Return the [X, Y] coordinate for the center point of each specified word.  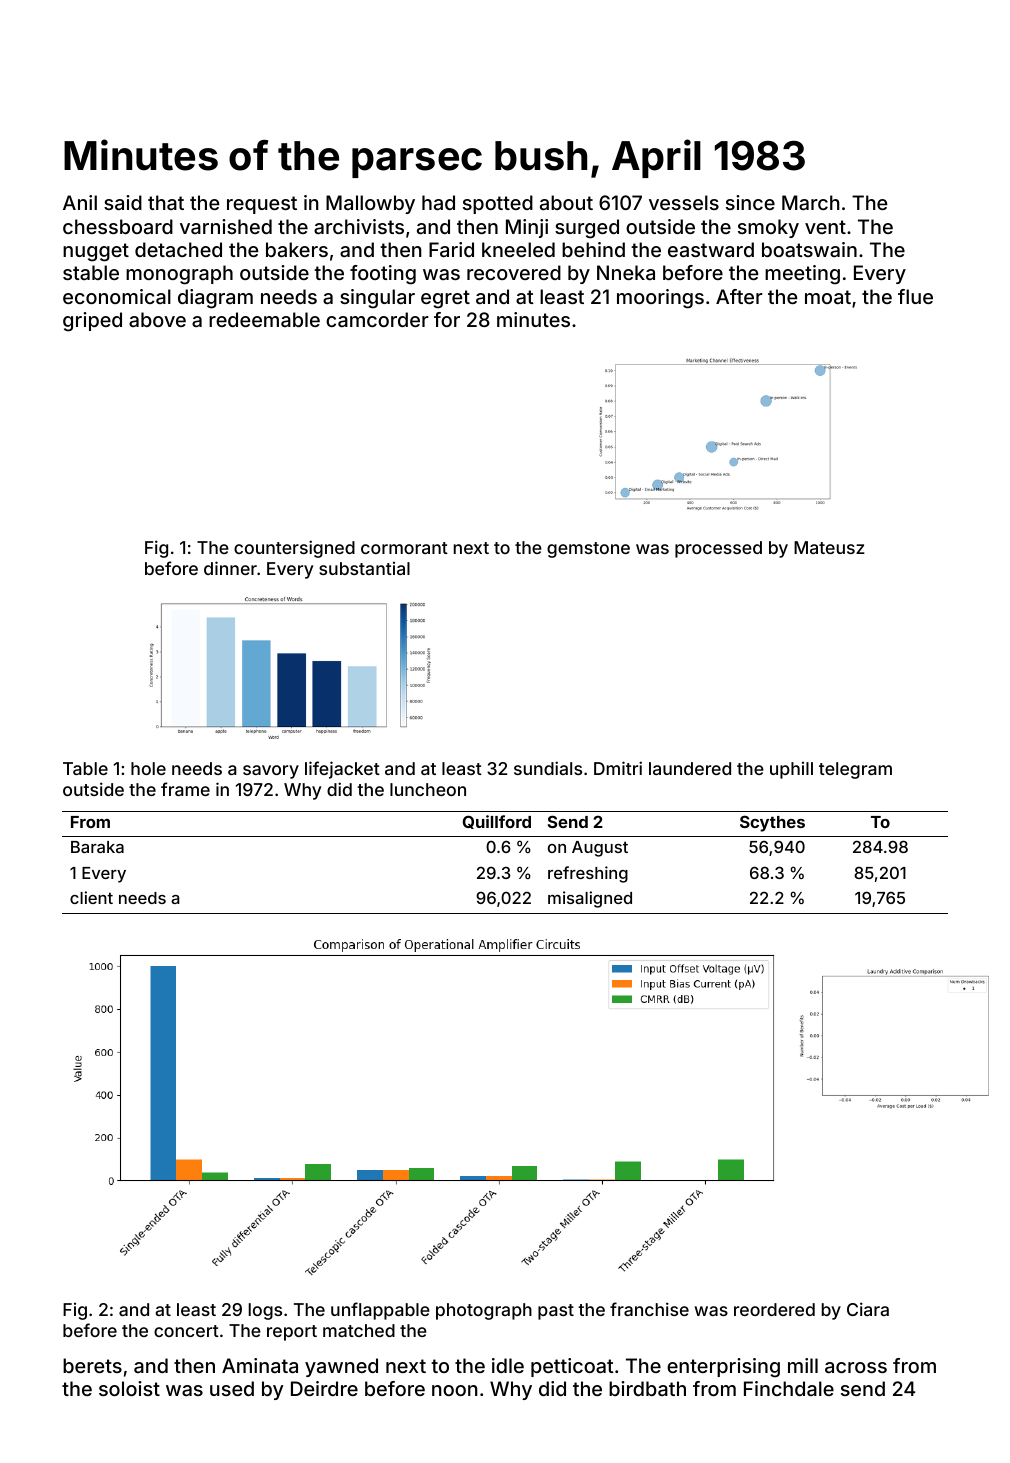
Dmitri [618, 768]
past [556, 1312]
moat [828, 297]
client [91, 897]
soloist [129, 1388]
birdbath [647, 1388]
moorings [660, 299]
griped [92, 322]
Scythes [772, 823]
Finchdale [789, 1388]
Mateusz [829, 547]
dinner [230, 568]
